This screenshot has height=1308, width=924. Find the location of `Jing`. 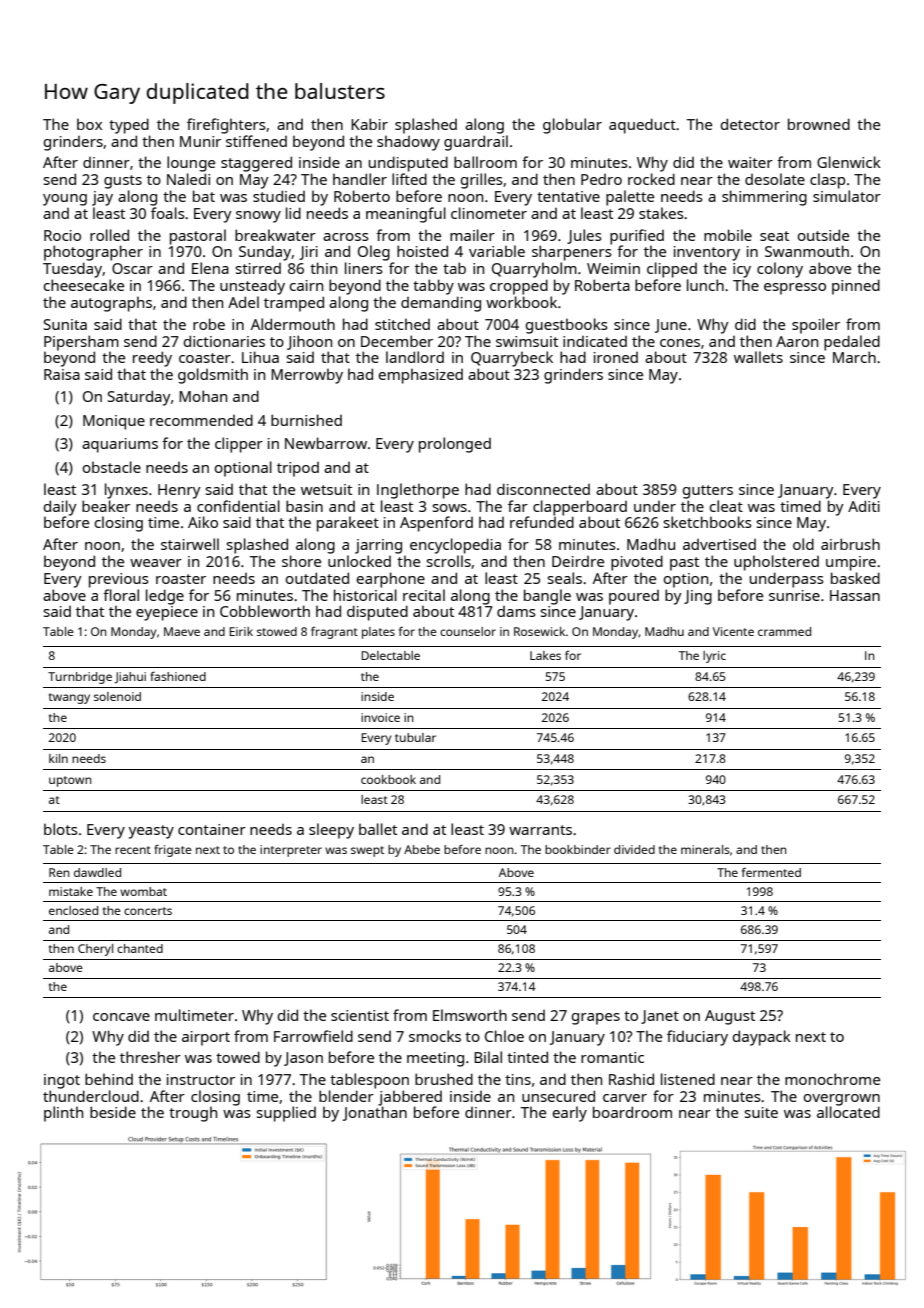

Jing is located at coordinates (698, 597).
